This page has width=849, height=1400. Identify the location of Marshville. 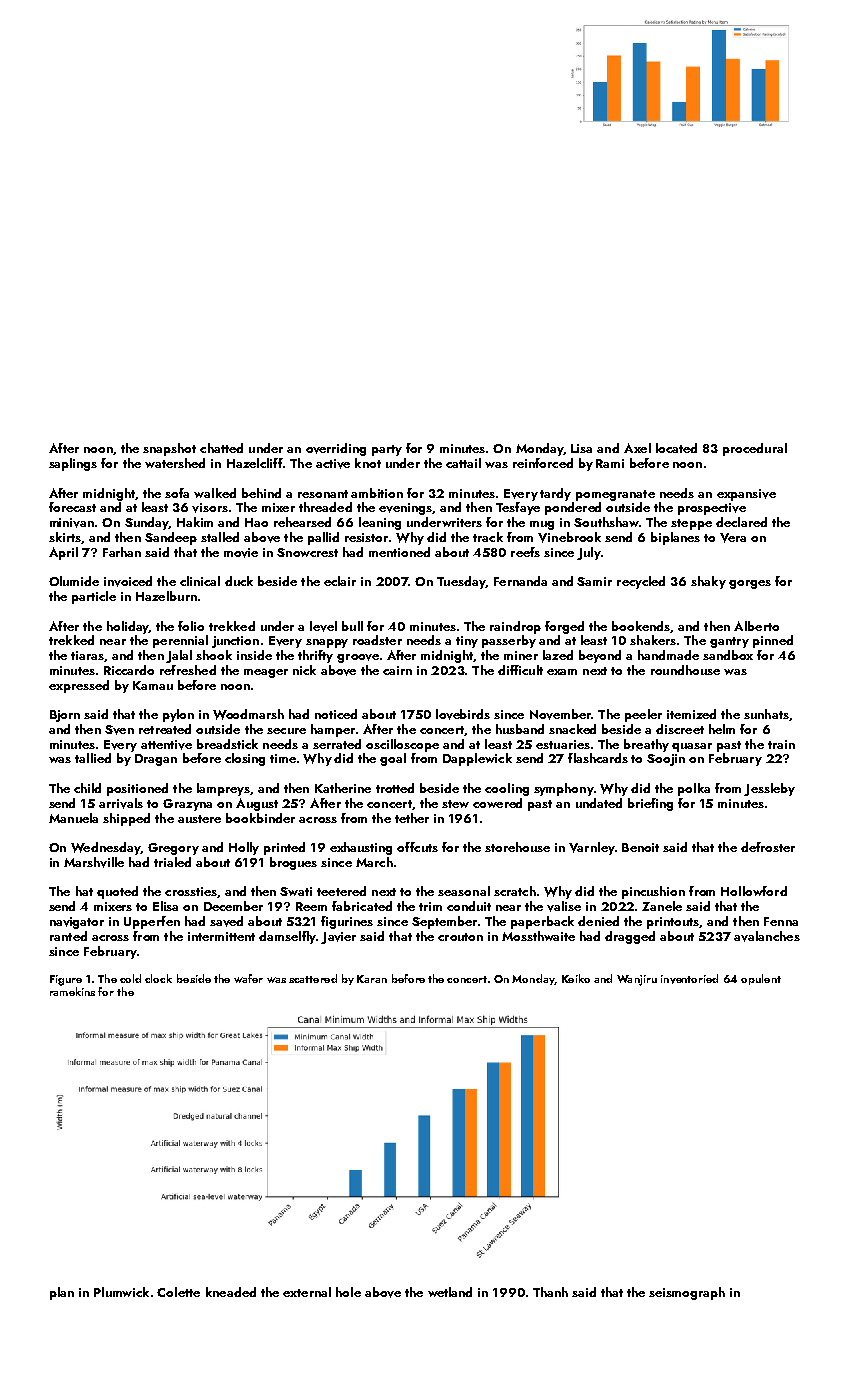
(94, 862).
